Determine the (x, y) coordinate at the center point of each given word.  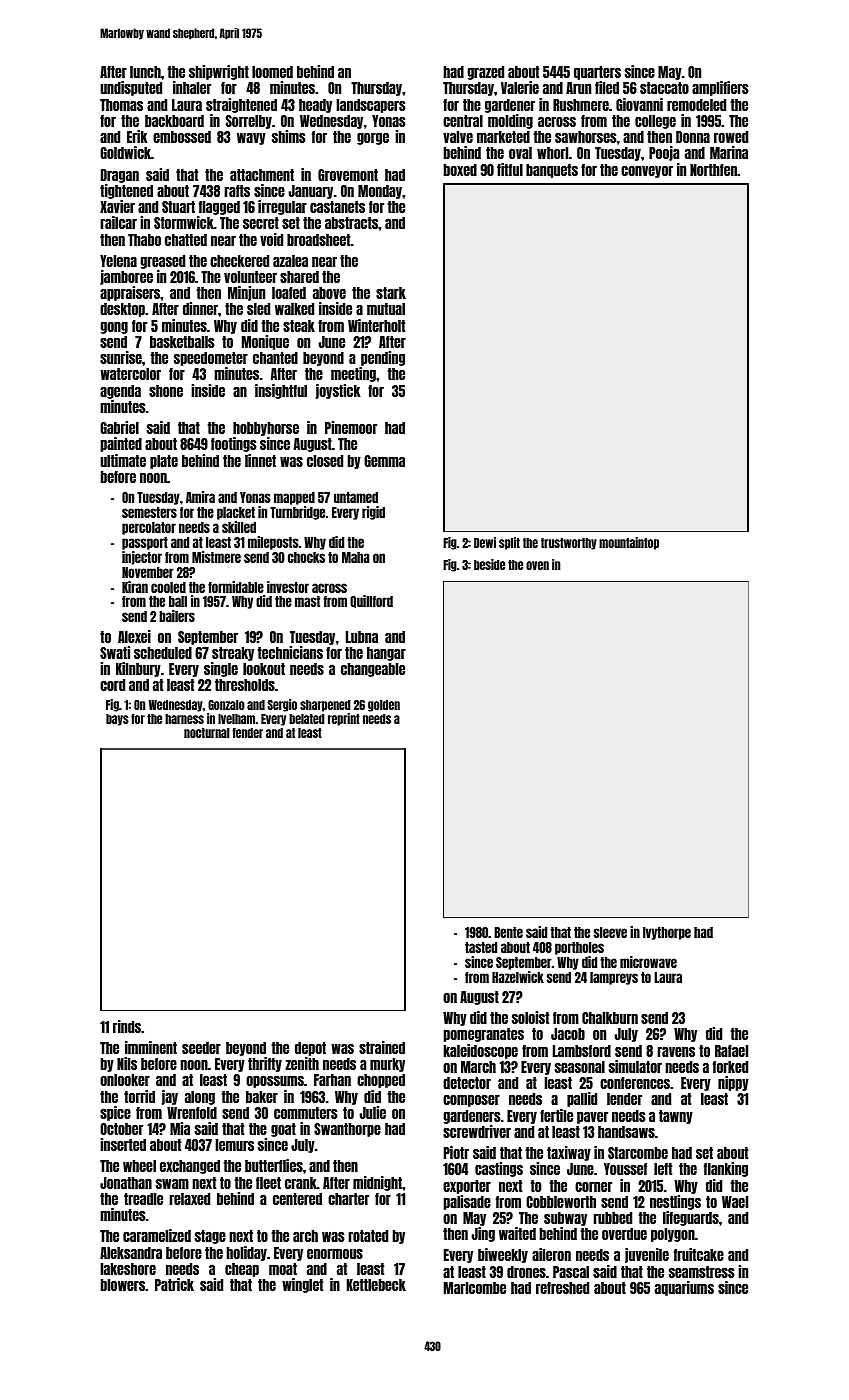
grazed (485, 73)
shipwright (219, 72)
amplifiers (720, 88)
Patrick (174, 1284)
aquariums (684, 1288)
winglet (302, 1285)
